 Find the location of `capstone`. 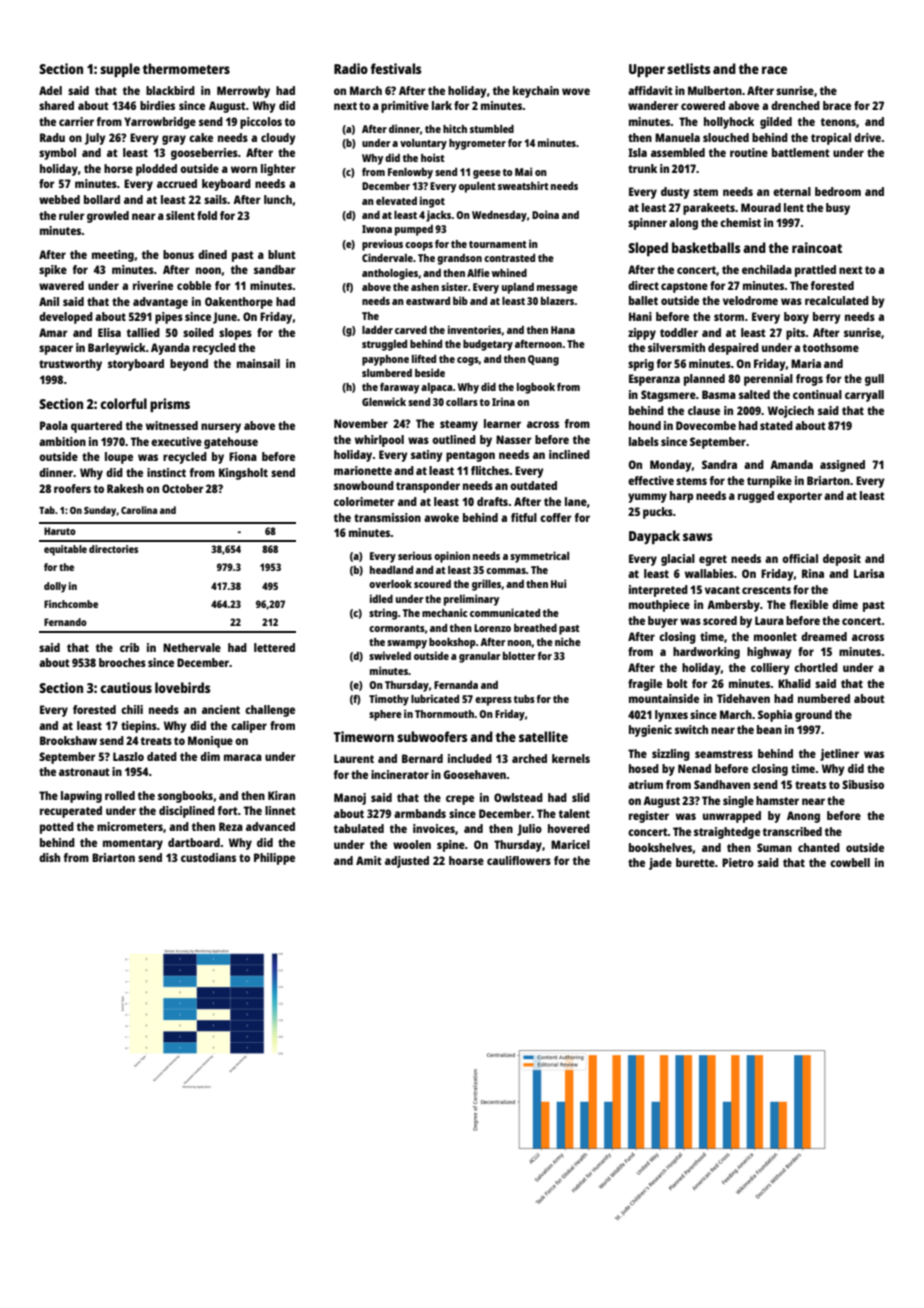

capstone is located at coordinates (684, 287).
